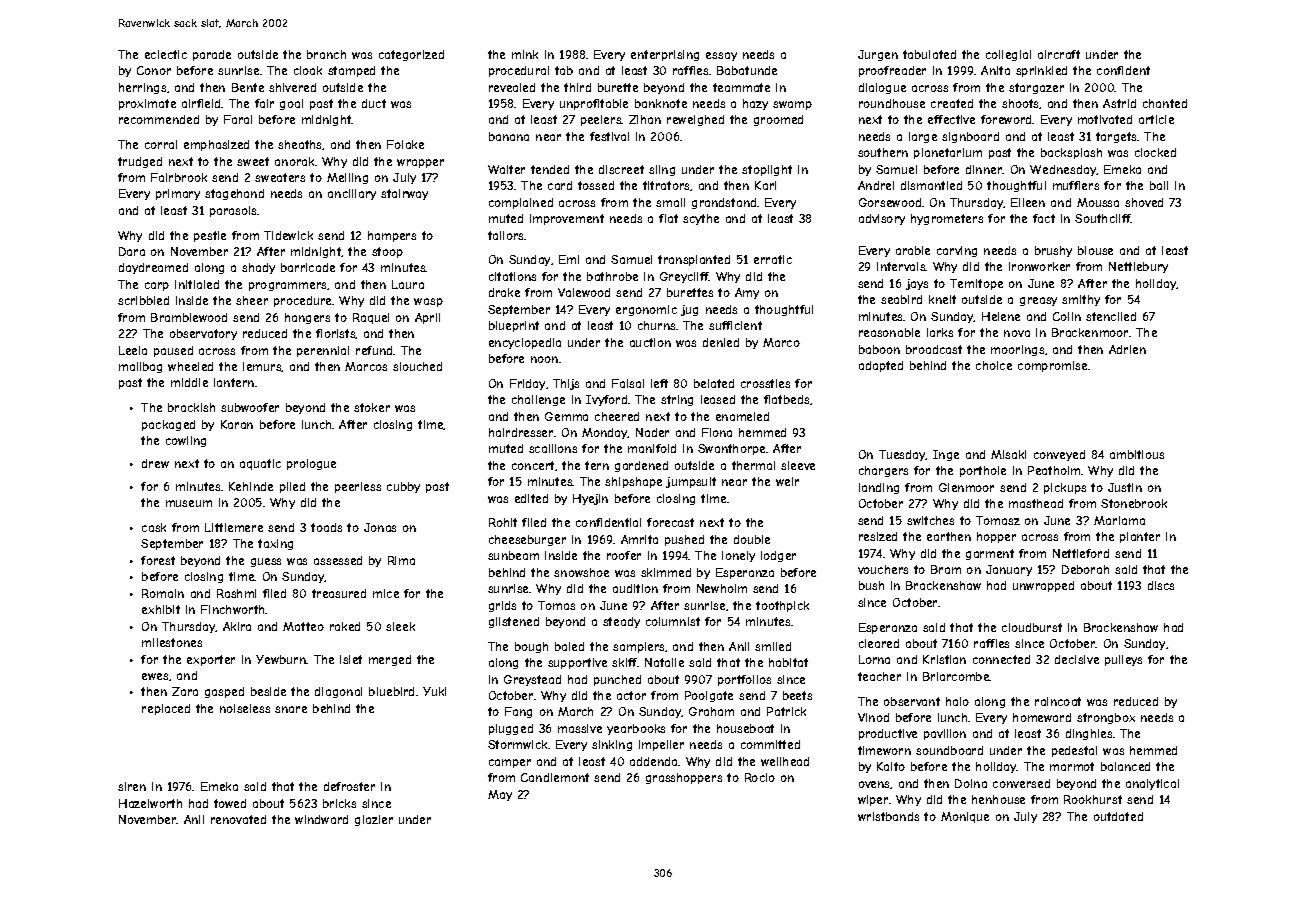 This image has width=1308, height=924. Describe the element at coordinates (133, 350) in the image. I see `Leela` at that location.
